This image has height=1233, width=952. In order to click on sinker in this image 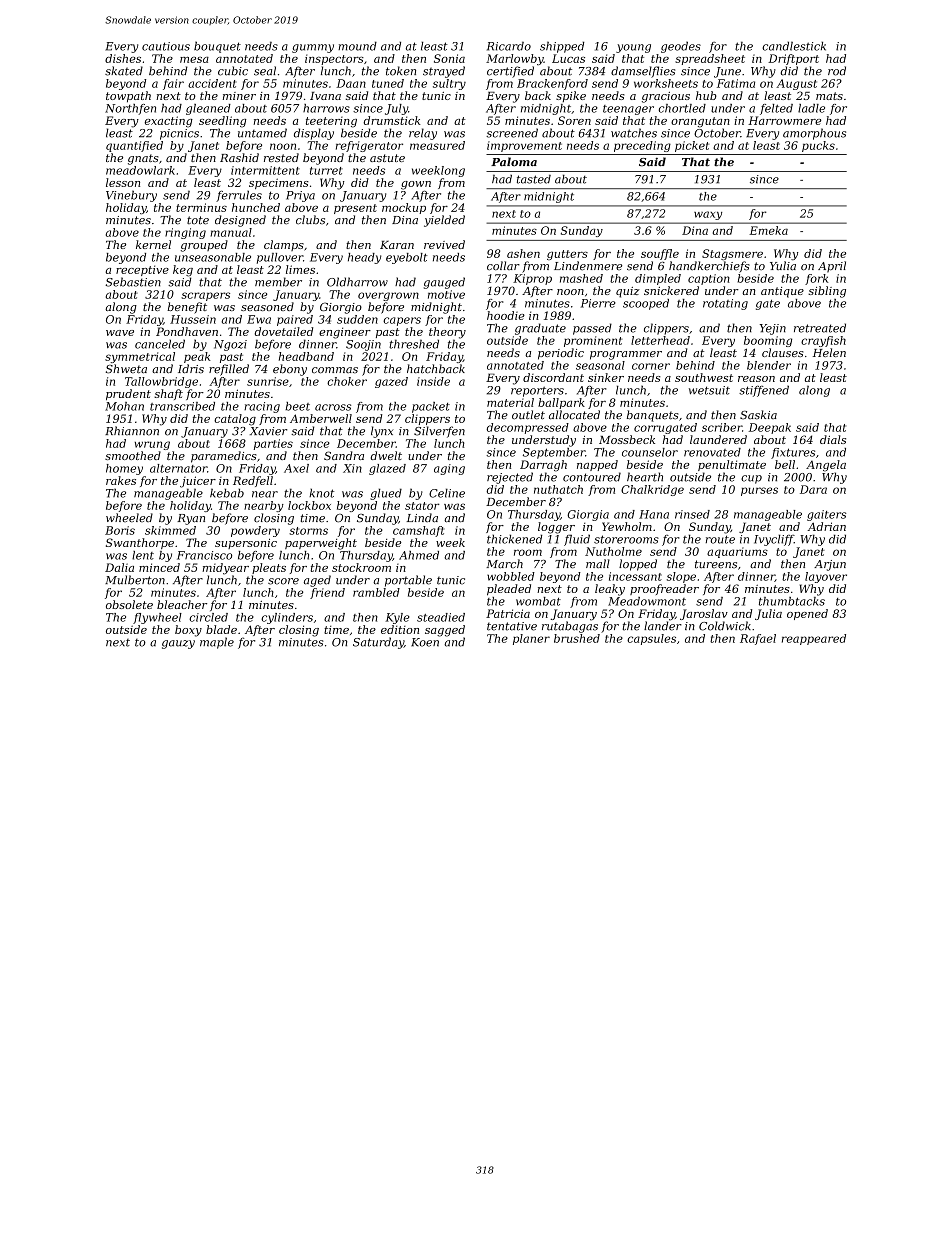, I will do `click(606, 377)`.
